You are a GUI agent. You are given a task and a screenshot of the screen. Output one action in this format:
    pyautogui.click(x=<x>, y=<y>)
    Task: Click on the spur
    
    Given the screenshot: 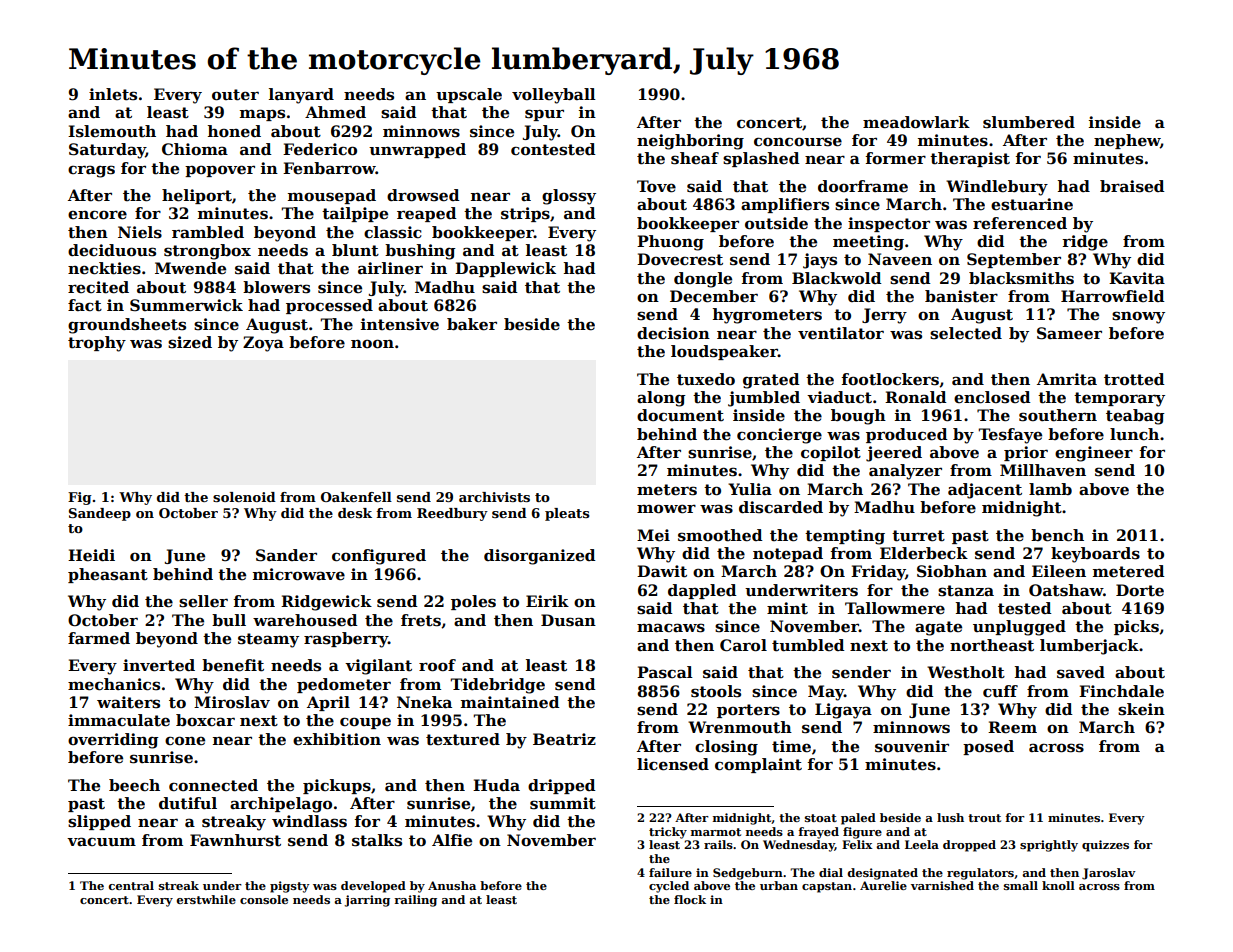 What is the action you would take?
    pyautogui.click(x=544, y=115)
